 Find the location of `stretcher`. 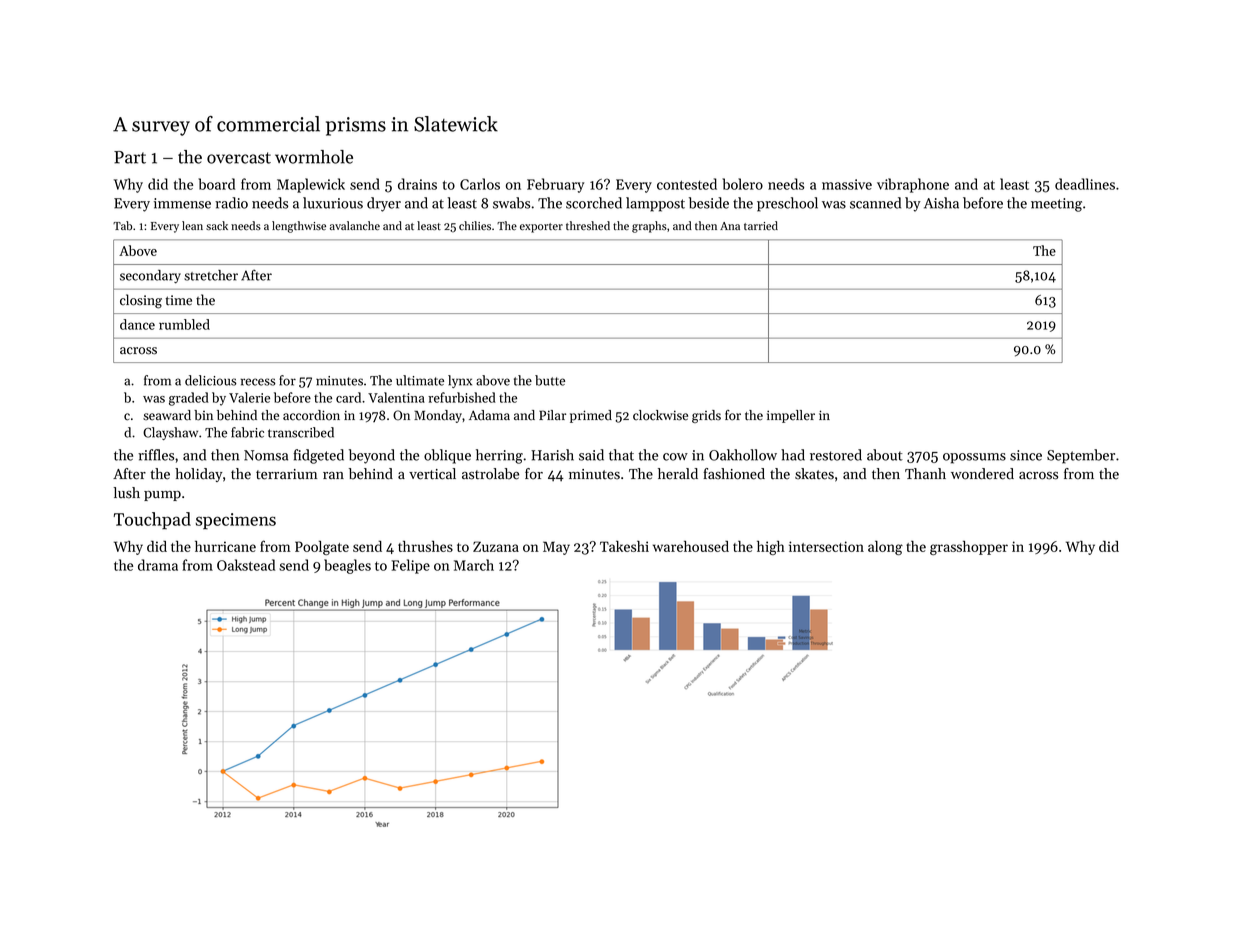

stretcher is located at coordinates (211, 275).
